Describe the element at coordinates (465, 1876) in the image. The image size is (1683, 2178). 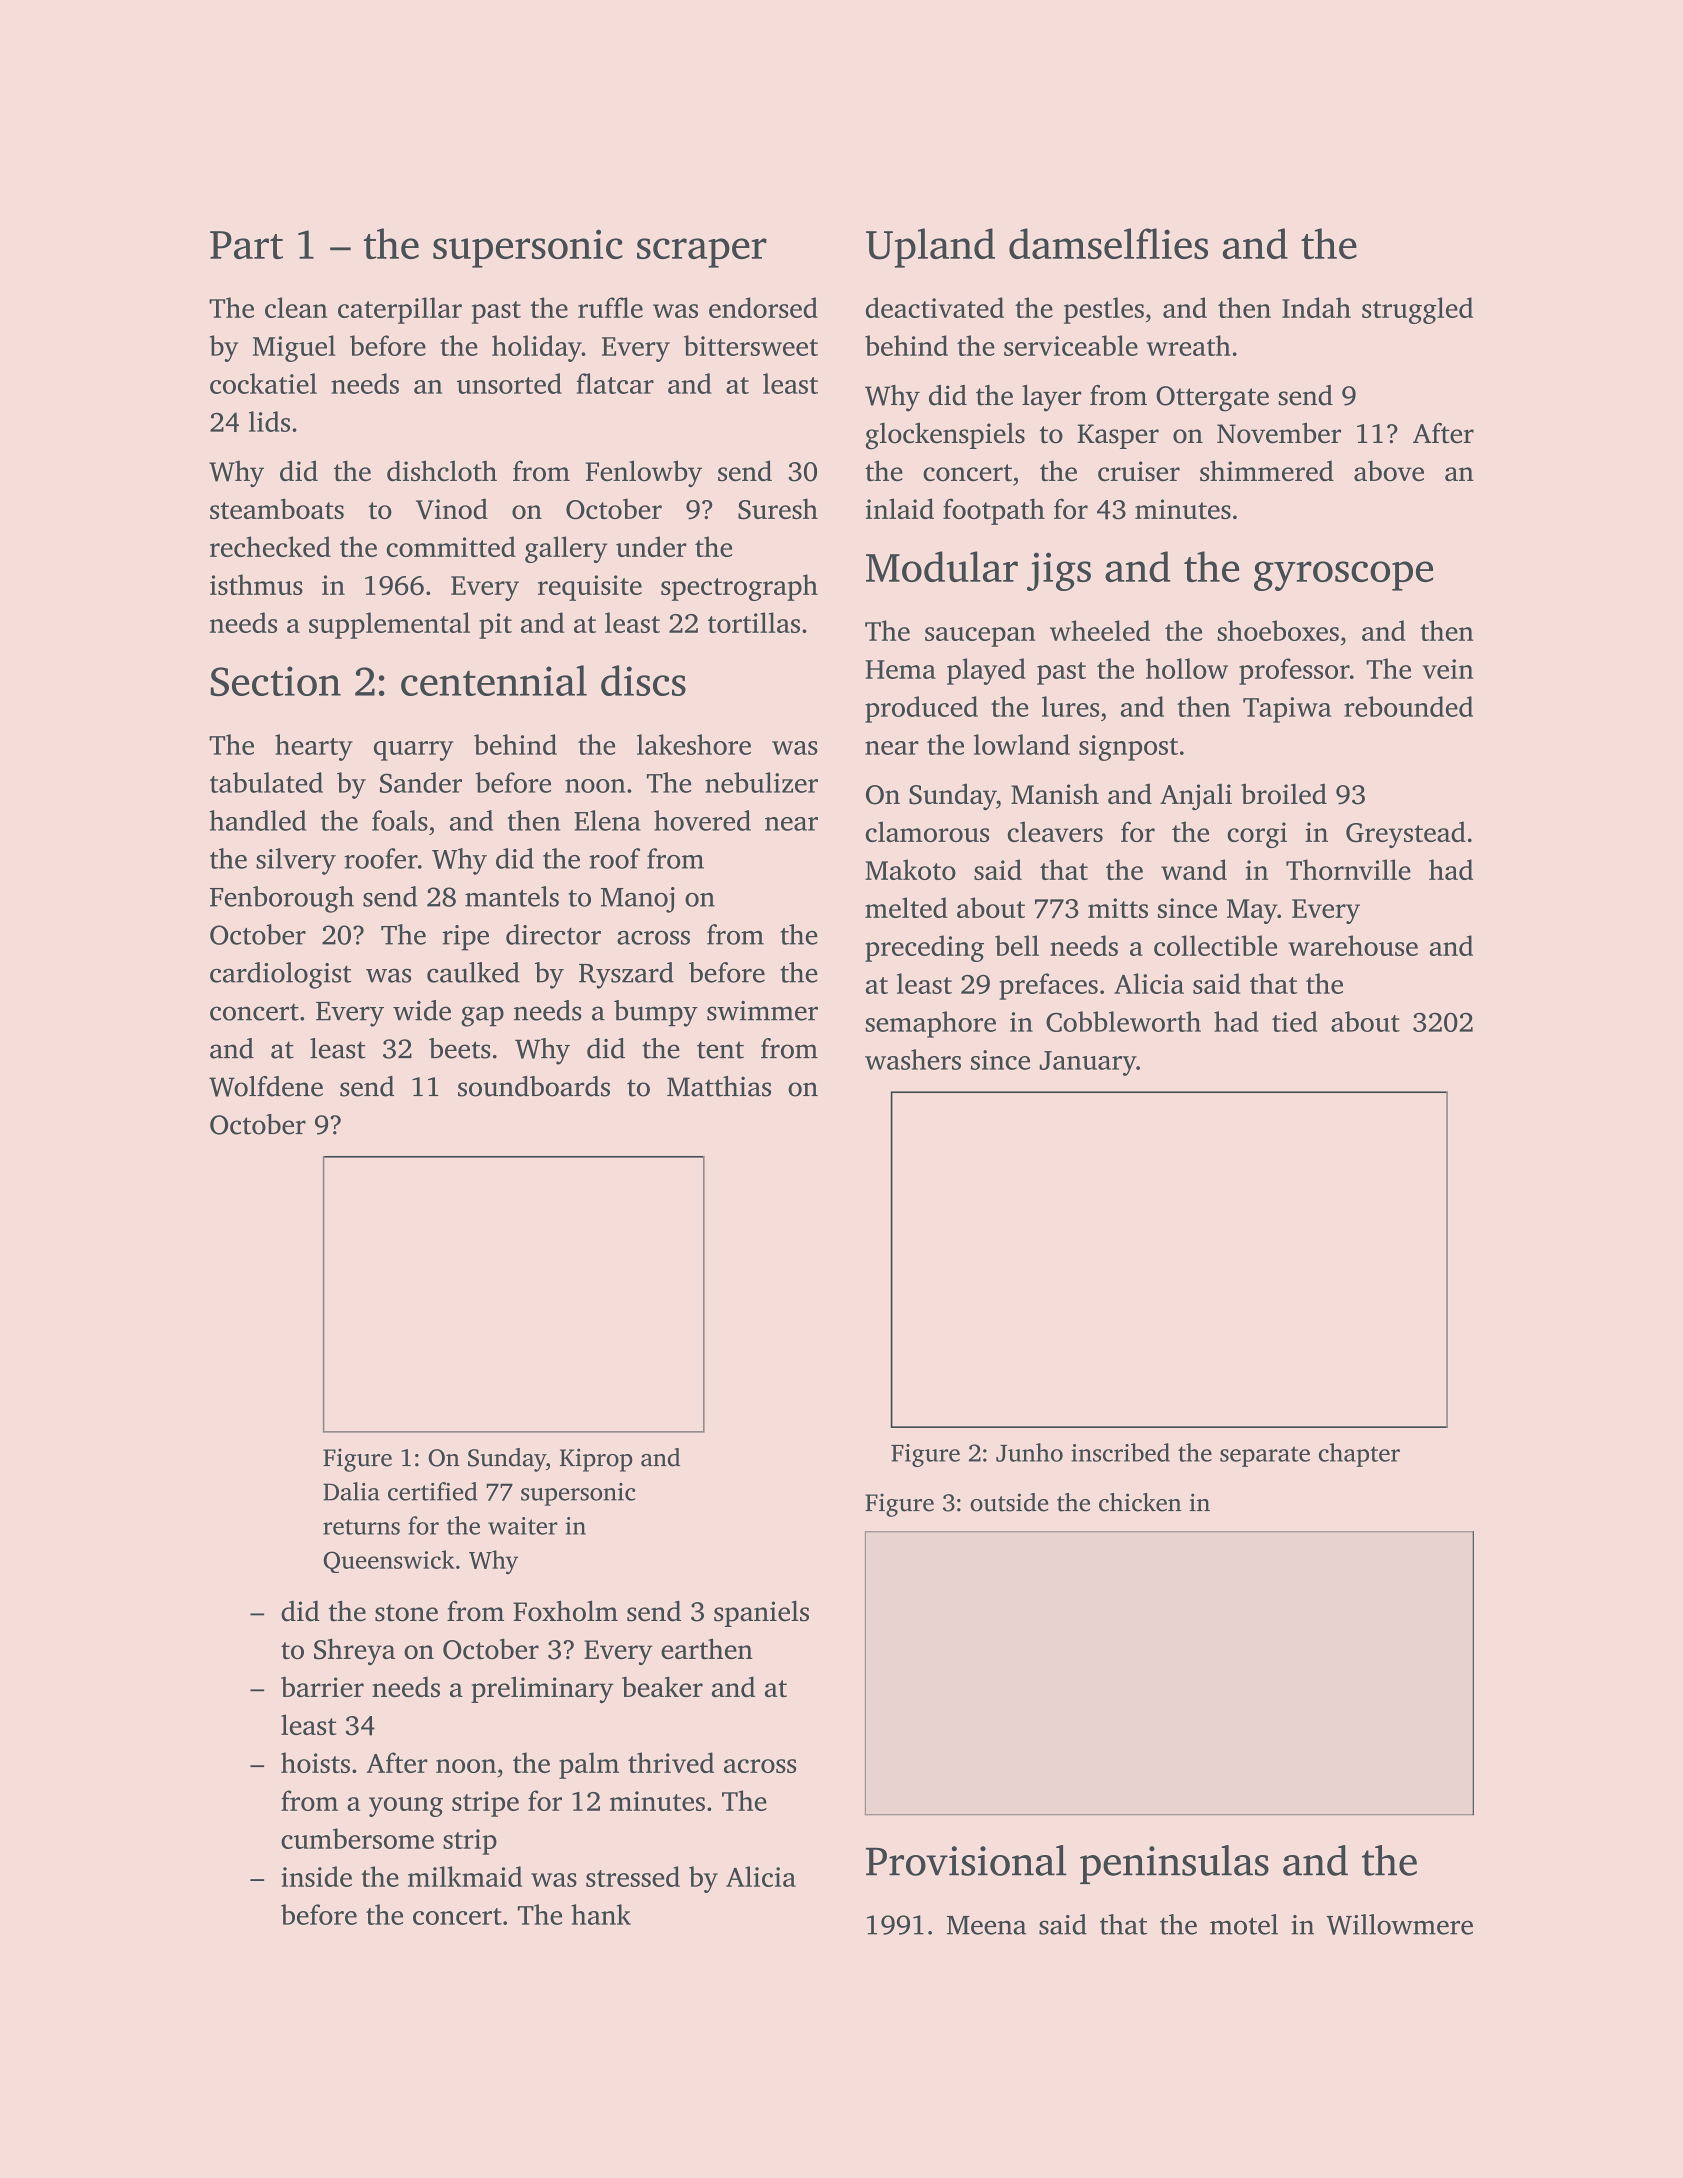
I see `milkmaid` at that location.
